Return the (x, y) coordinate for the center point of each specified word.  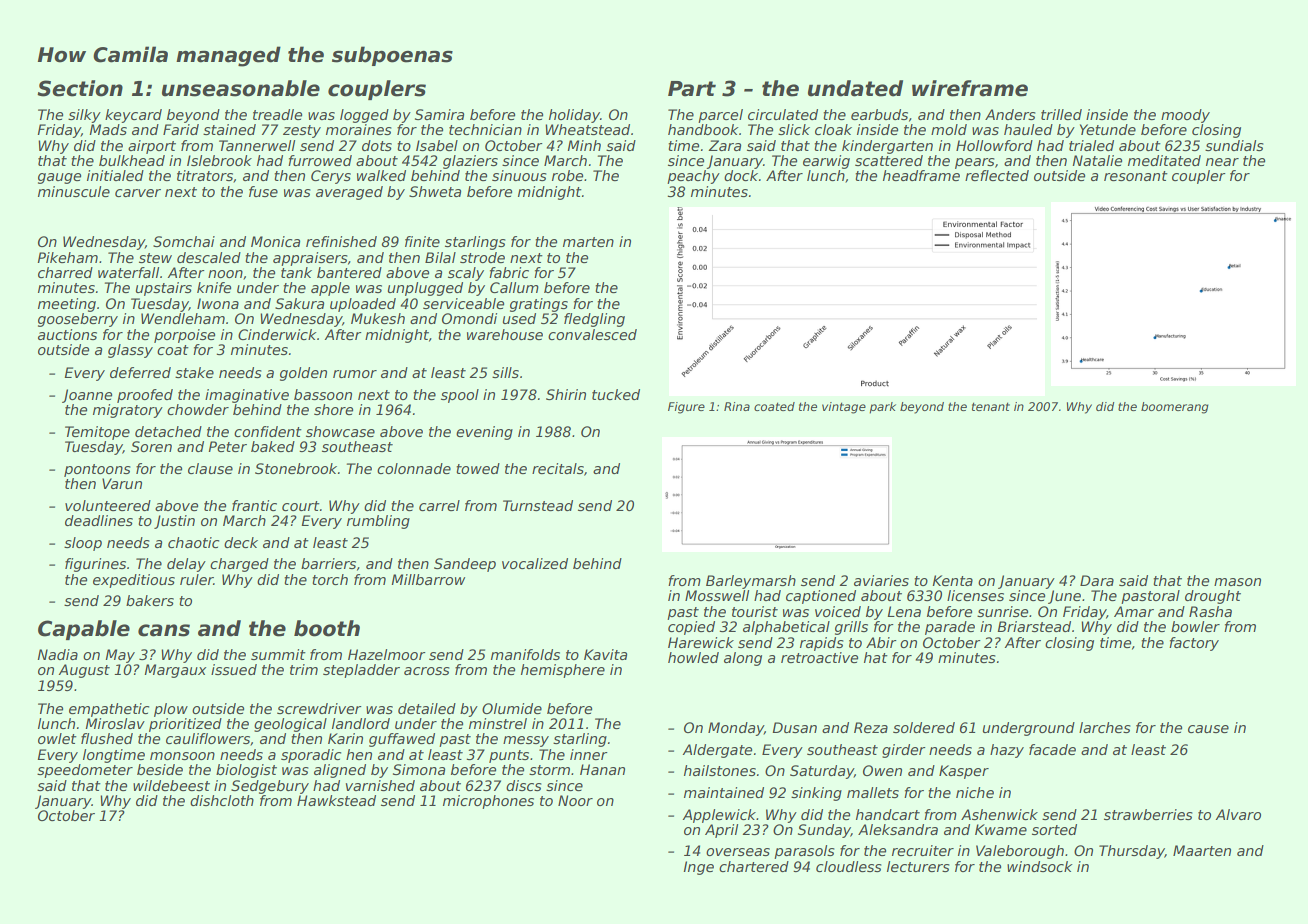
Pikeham (67, 257)
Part (692, 89)
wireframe (970, 88)
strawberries (1148, 814)
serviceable (463, 303)
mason (1237, 582)
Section (80, 88)
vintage (844, 408)
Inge (698, 868)
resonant (1136, 176)
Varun (122, 483)
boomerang (1175, 408)
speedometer (85, 771)
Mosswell (717, 595)
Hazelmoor (387, 654)
